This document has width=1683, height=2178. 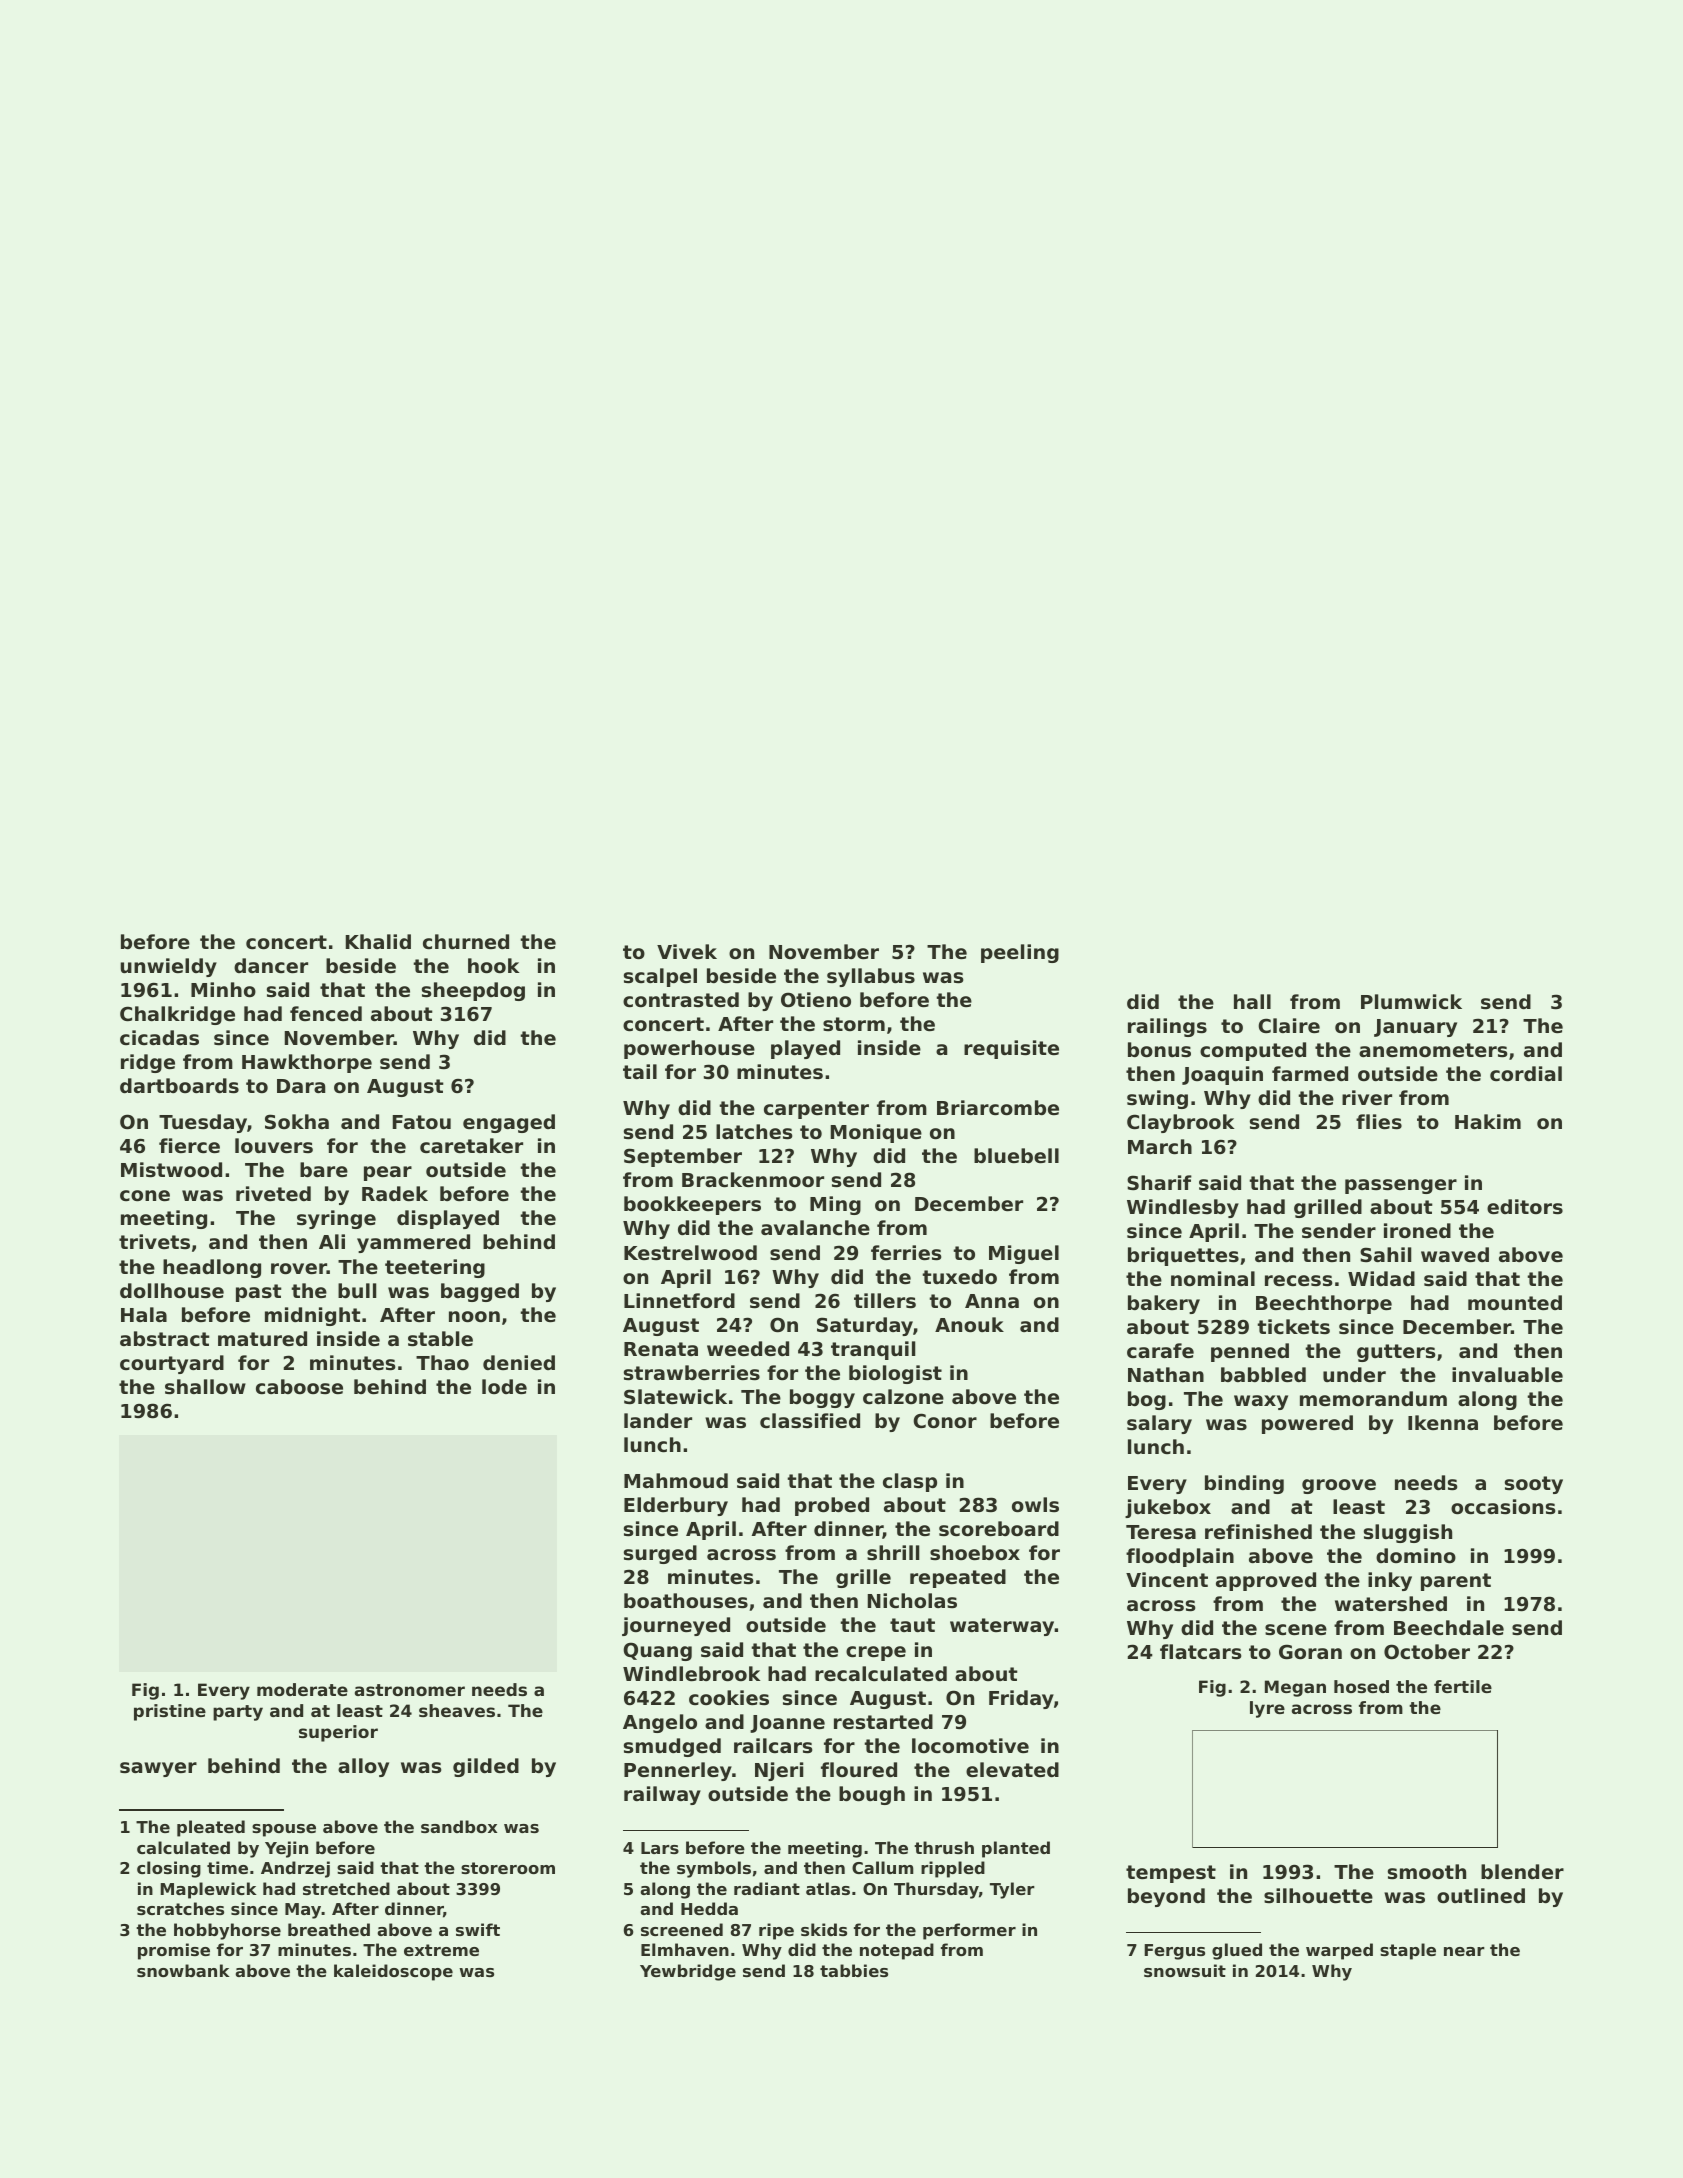 What do you see at coordinates (168, 967) in the document?
I see `unwieldy` at bounding box center [168, 967].
